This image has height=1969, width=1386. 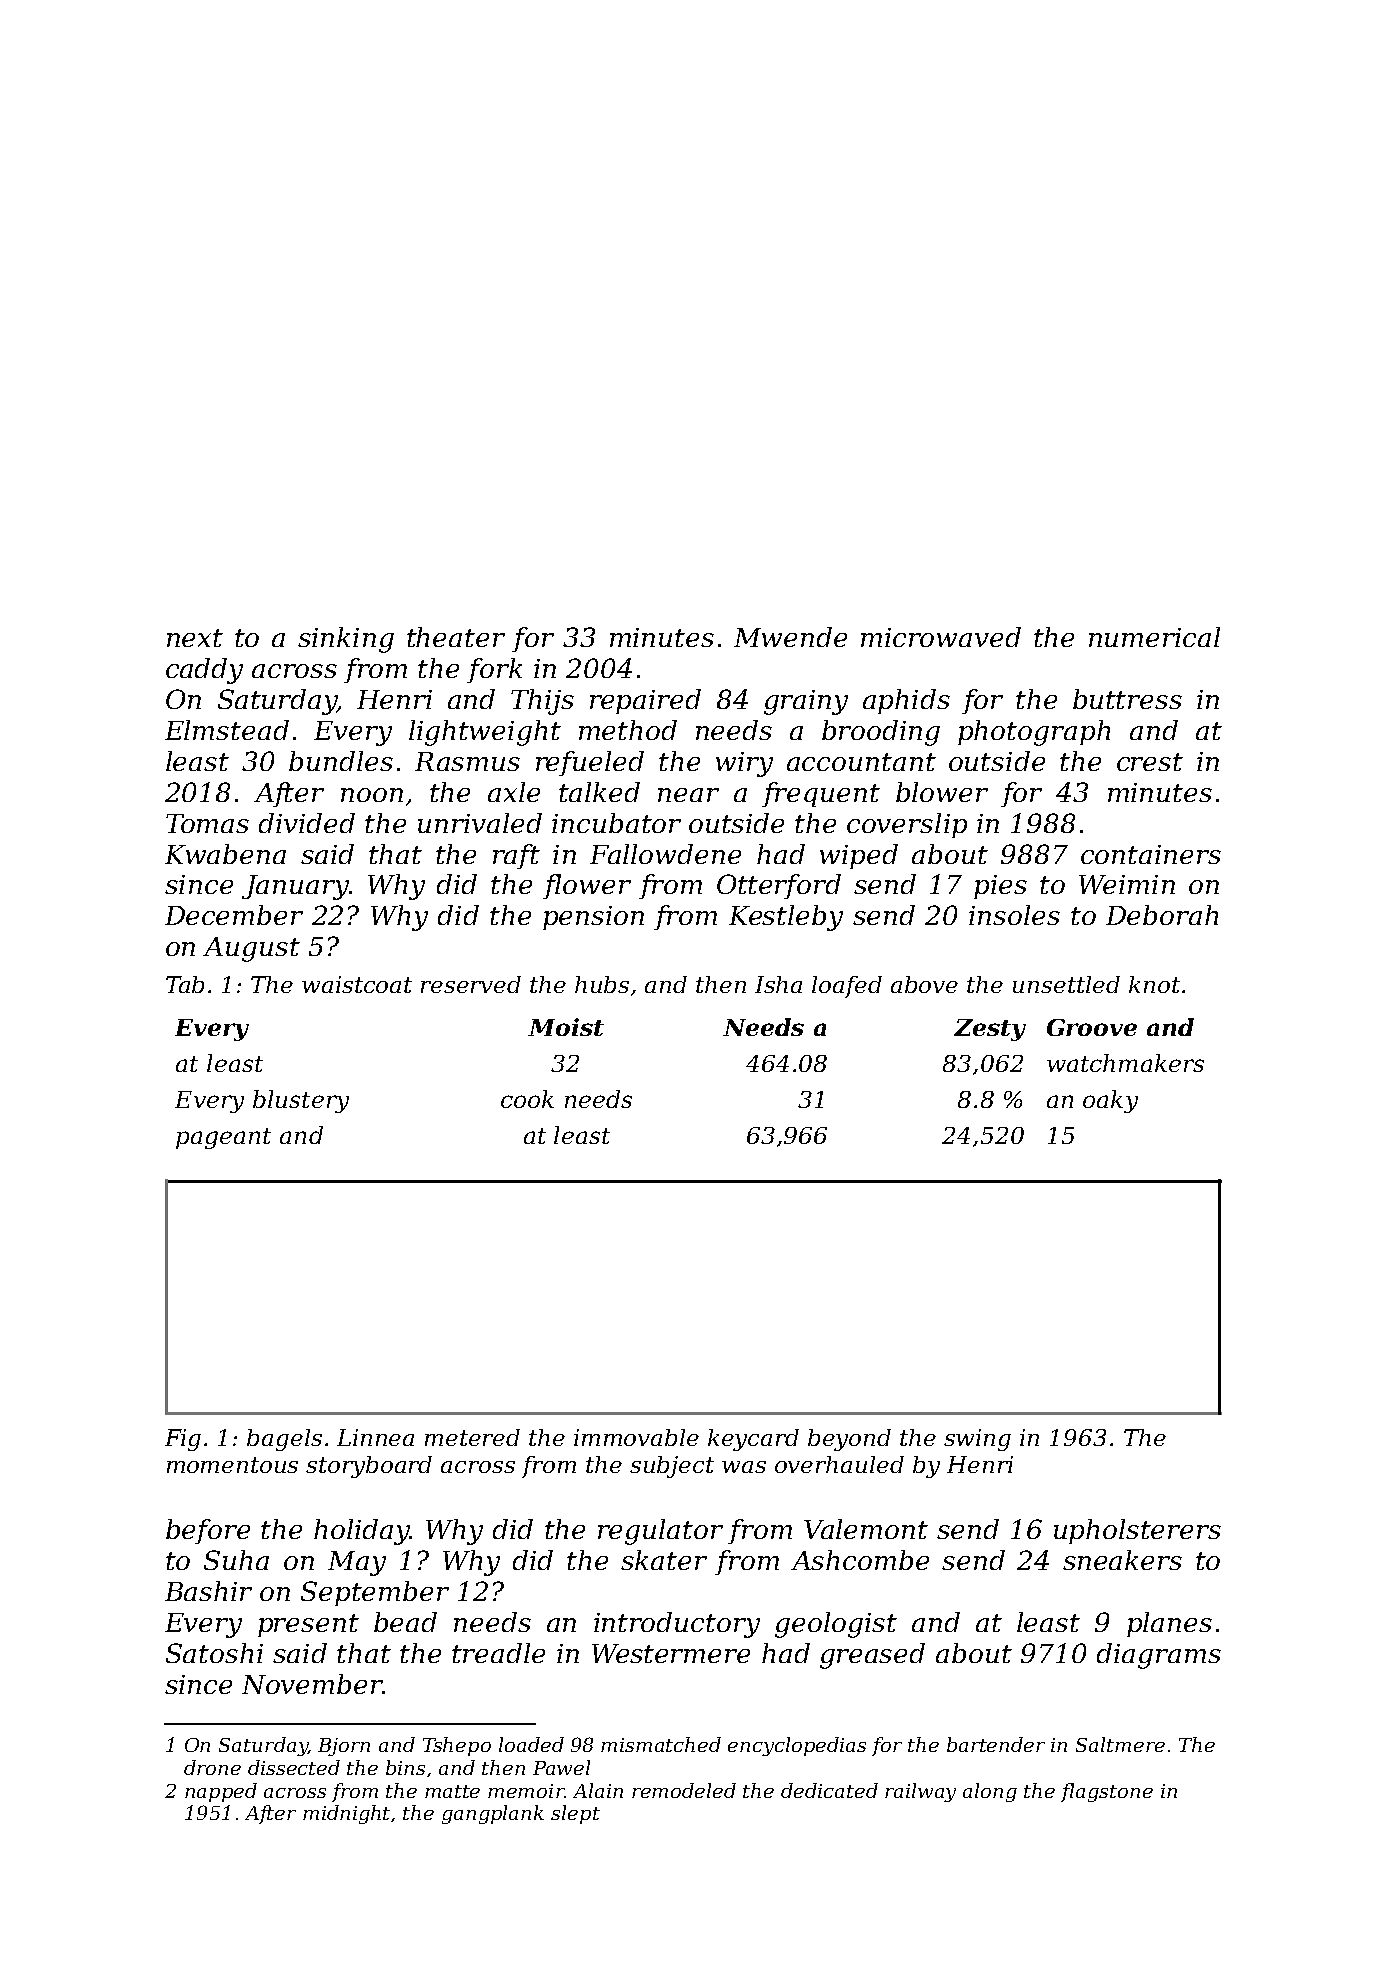 I want to click on blustery, so click(x=301, y=1101).
